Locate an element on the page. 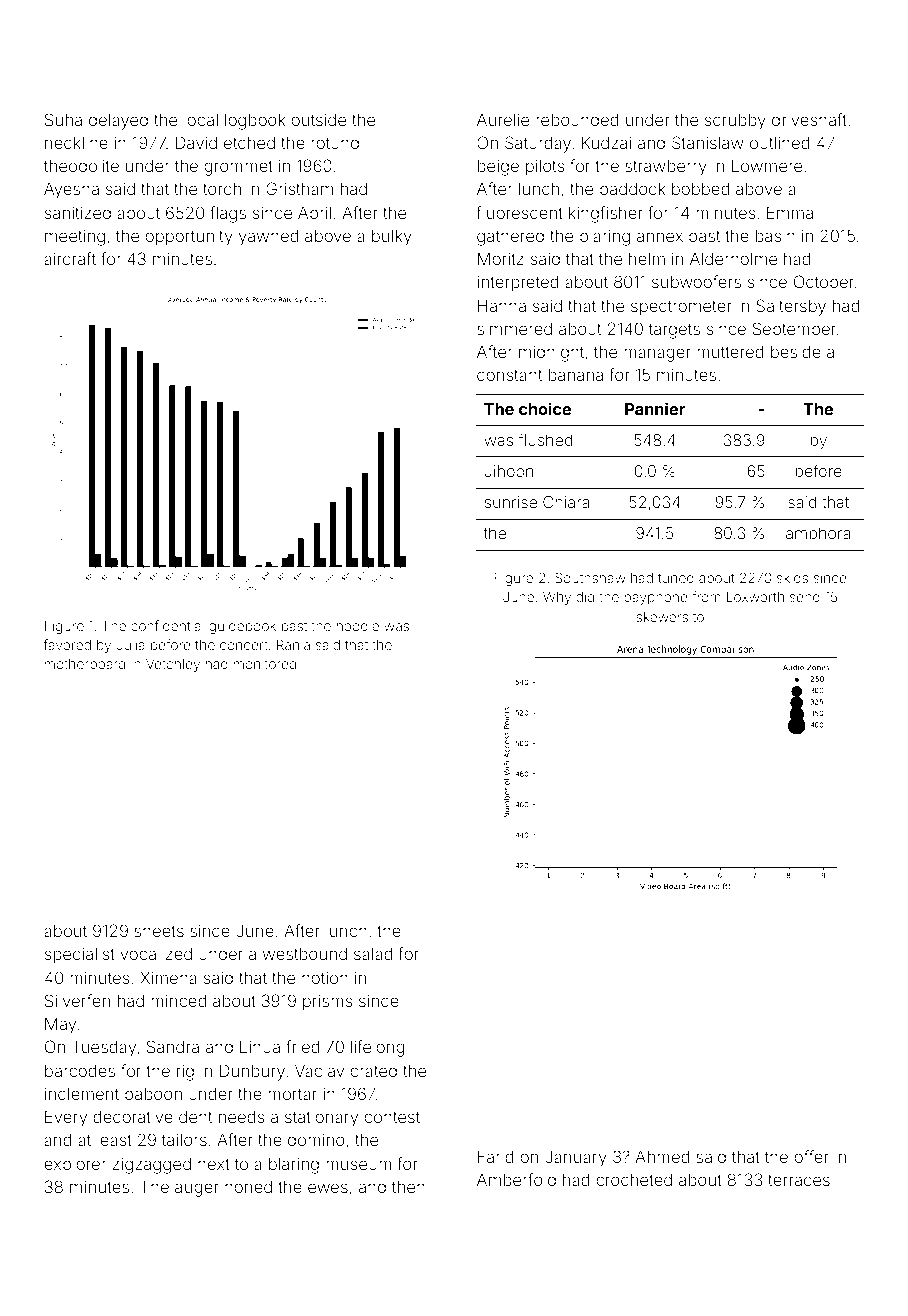 This image has height=1316, width=908. auger is located at coordinates (197, 1190).
